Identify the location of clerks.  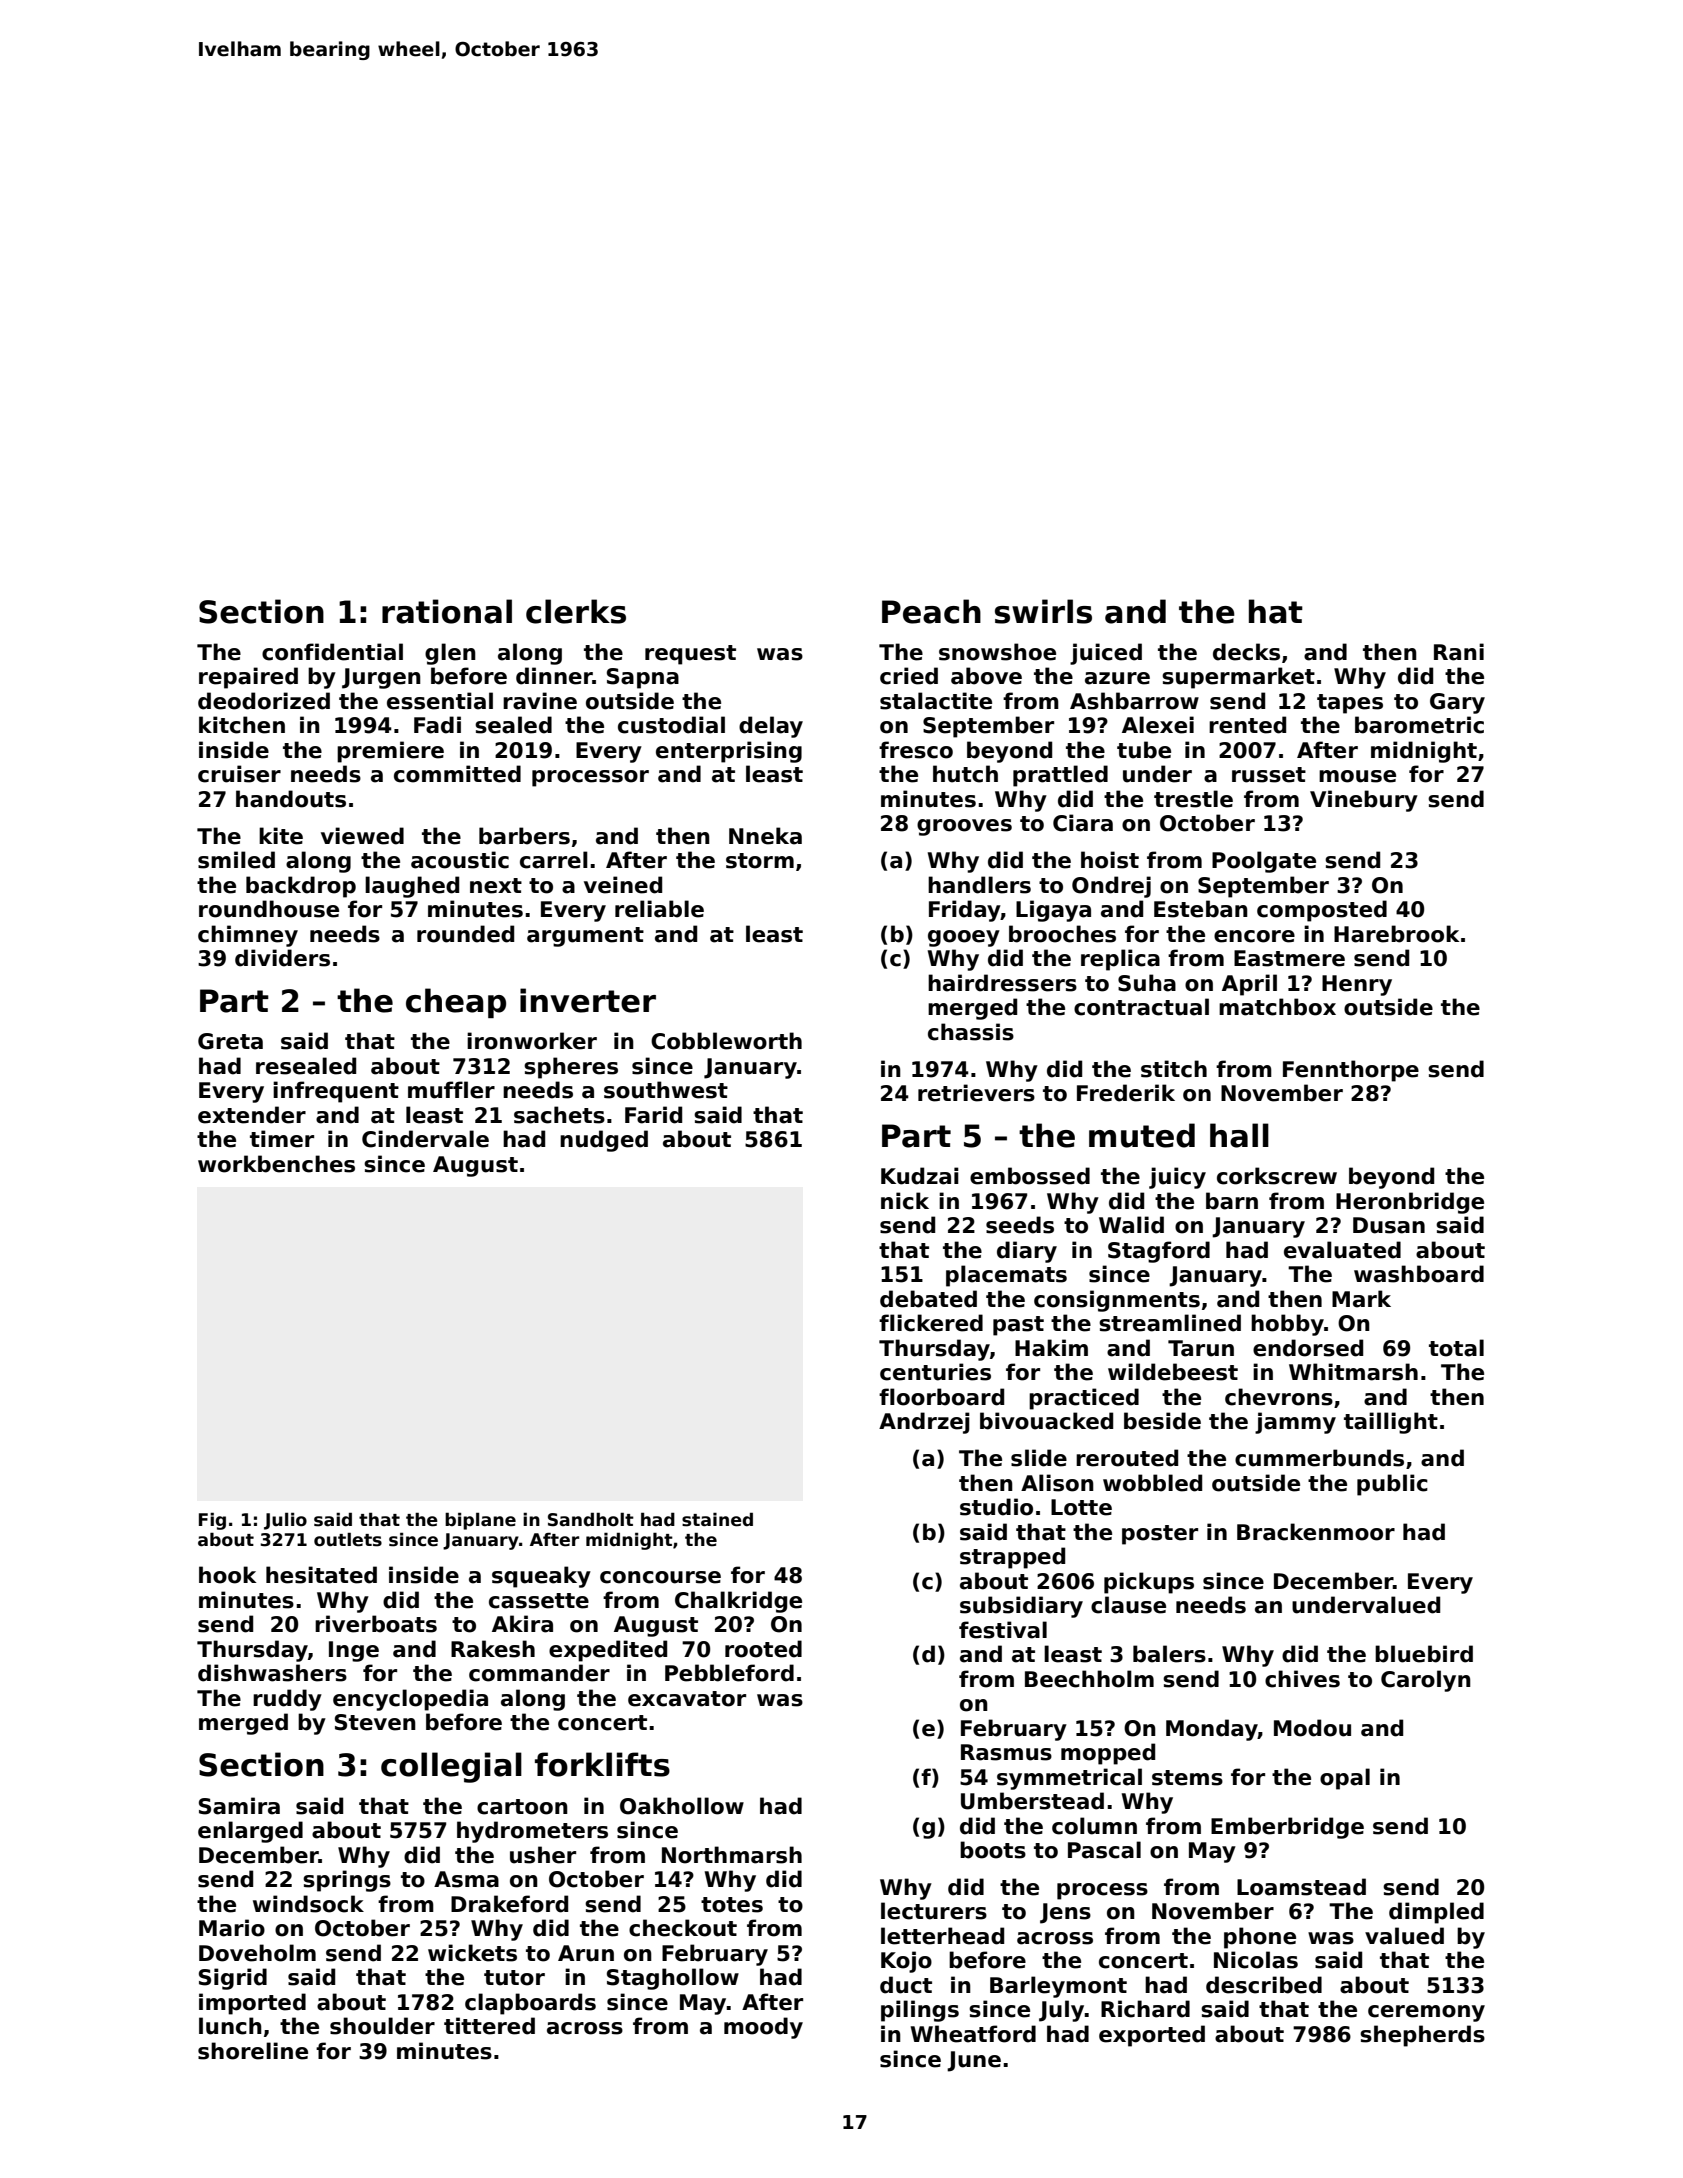
(576, 611).
